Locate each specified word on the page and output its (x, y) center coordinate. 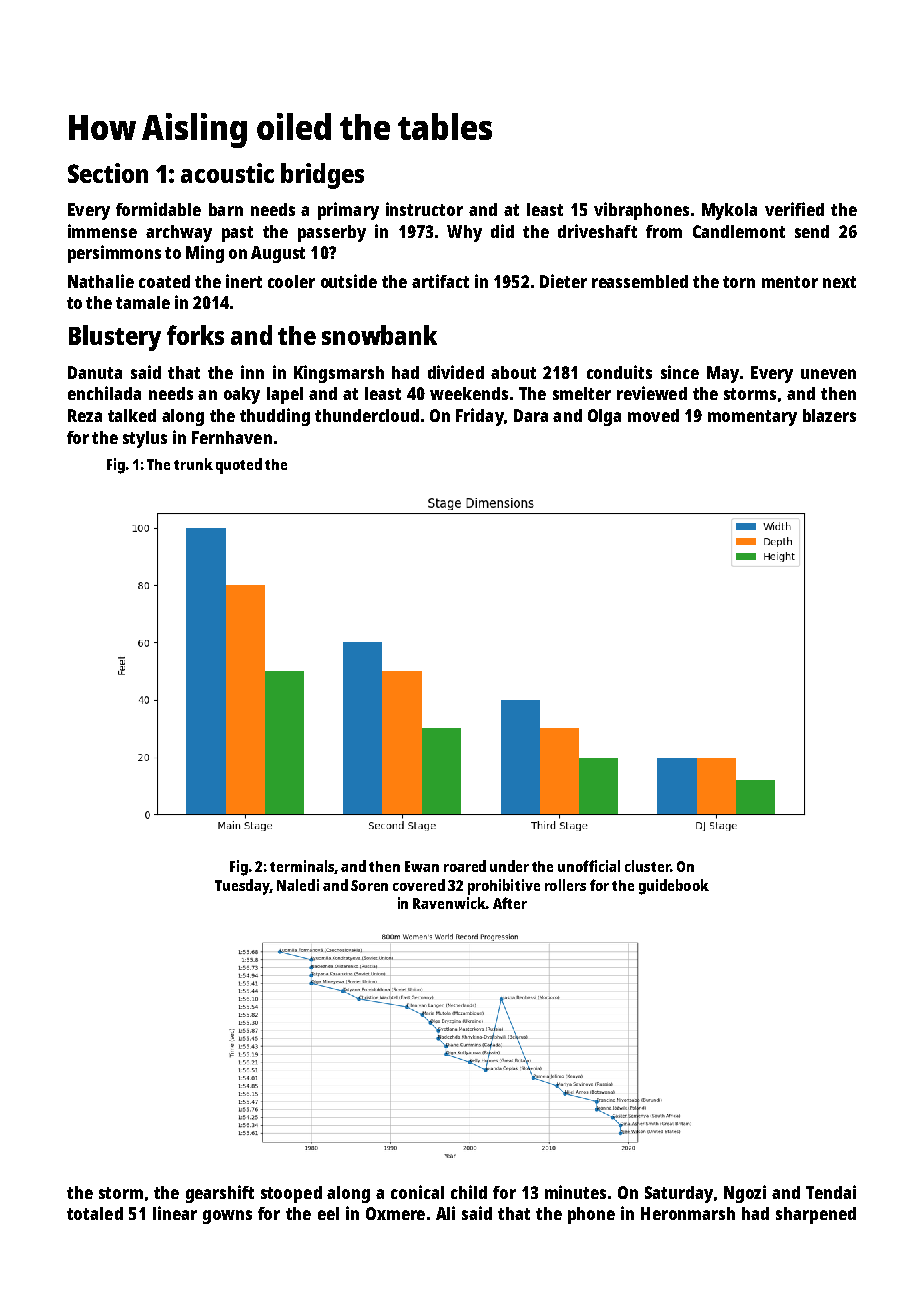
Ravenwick (449, 903)
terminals (302, 867)
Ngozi (745, 1194)
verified (794, 209)
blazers (829, 415)
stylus (145, 439)
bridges (322, 176)
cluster (647, 866)
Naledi (298, 885)
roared (465, 866)
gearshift (220, 1194)
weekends (469, 393)
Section (108, 173)
